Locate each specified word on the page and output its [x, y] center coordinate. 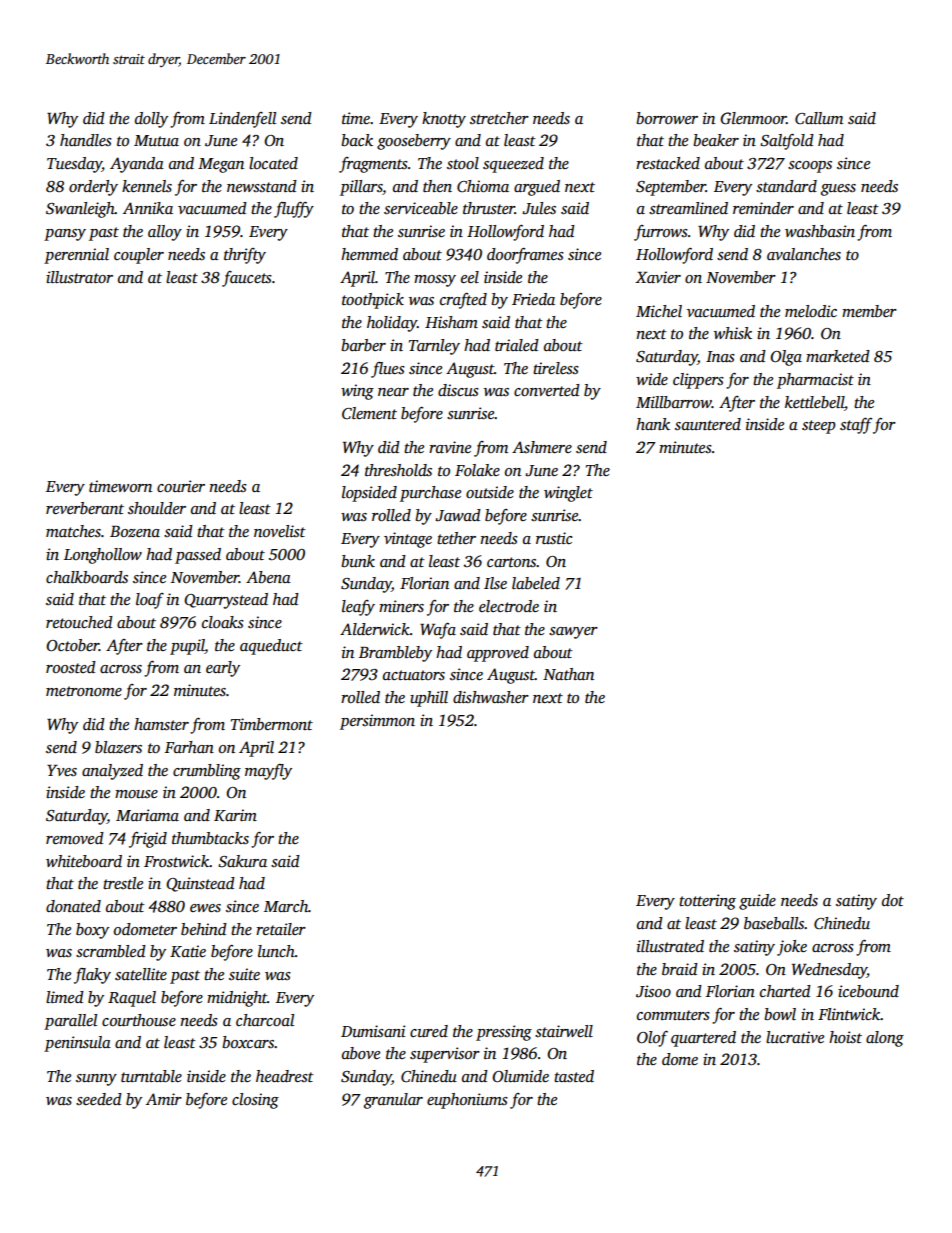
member [869, 311]
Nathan [568, 674]
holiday [392, 324]
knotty [444, 120]
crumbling [207, 772]
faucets [247, 279]
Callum [819, 118]
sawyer [573, 633]
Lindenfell [242, 120]
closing [255, 1101]
